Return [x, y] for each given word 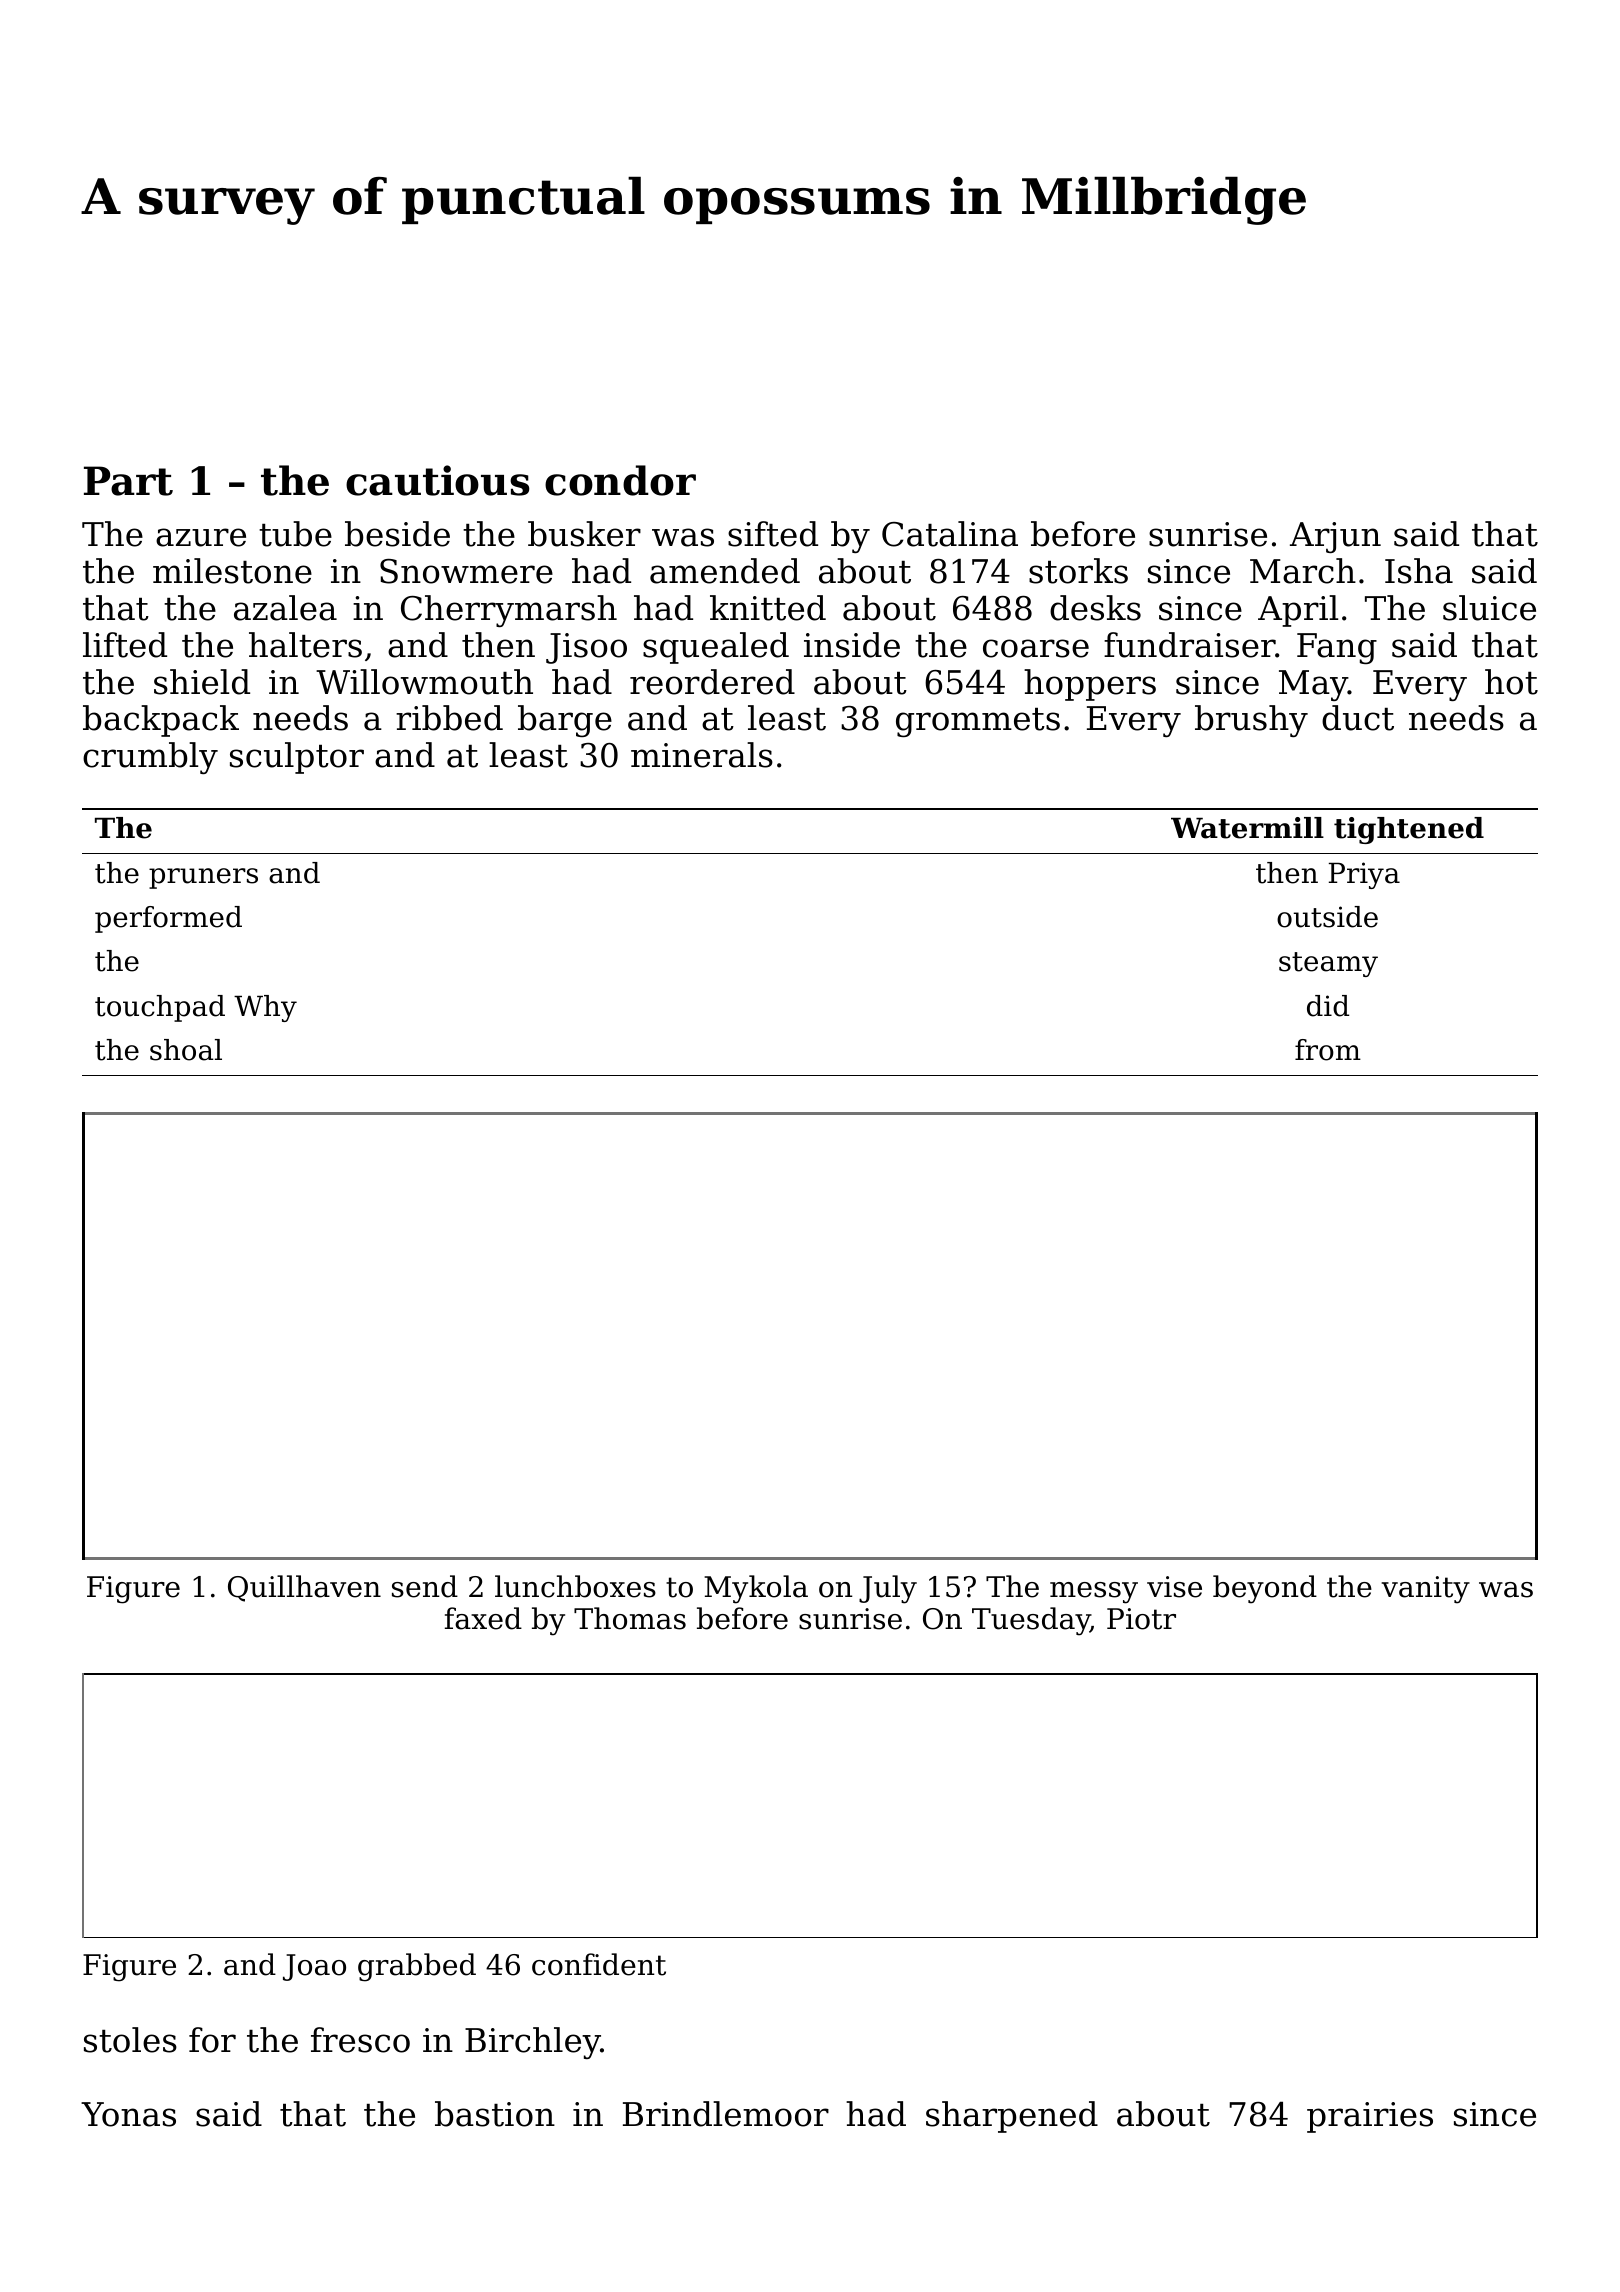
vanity [1426, 1590]
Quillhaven [304, 1588]
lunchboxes [575, 1586]
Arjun [1335, 537]
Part [128, 481]
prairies [1370, 2117]
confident [599, 1964]
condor [620, 480]
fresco [360, 2040]
